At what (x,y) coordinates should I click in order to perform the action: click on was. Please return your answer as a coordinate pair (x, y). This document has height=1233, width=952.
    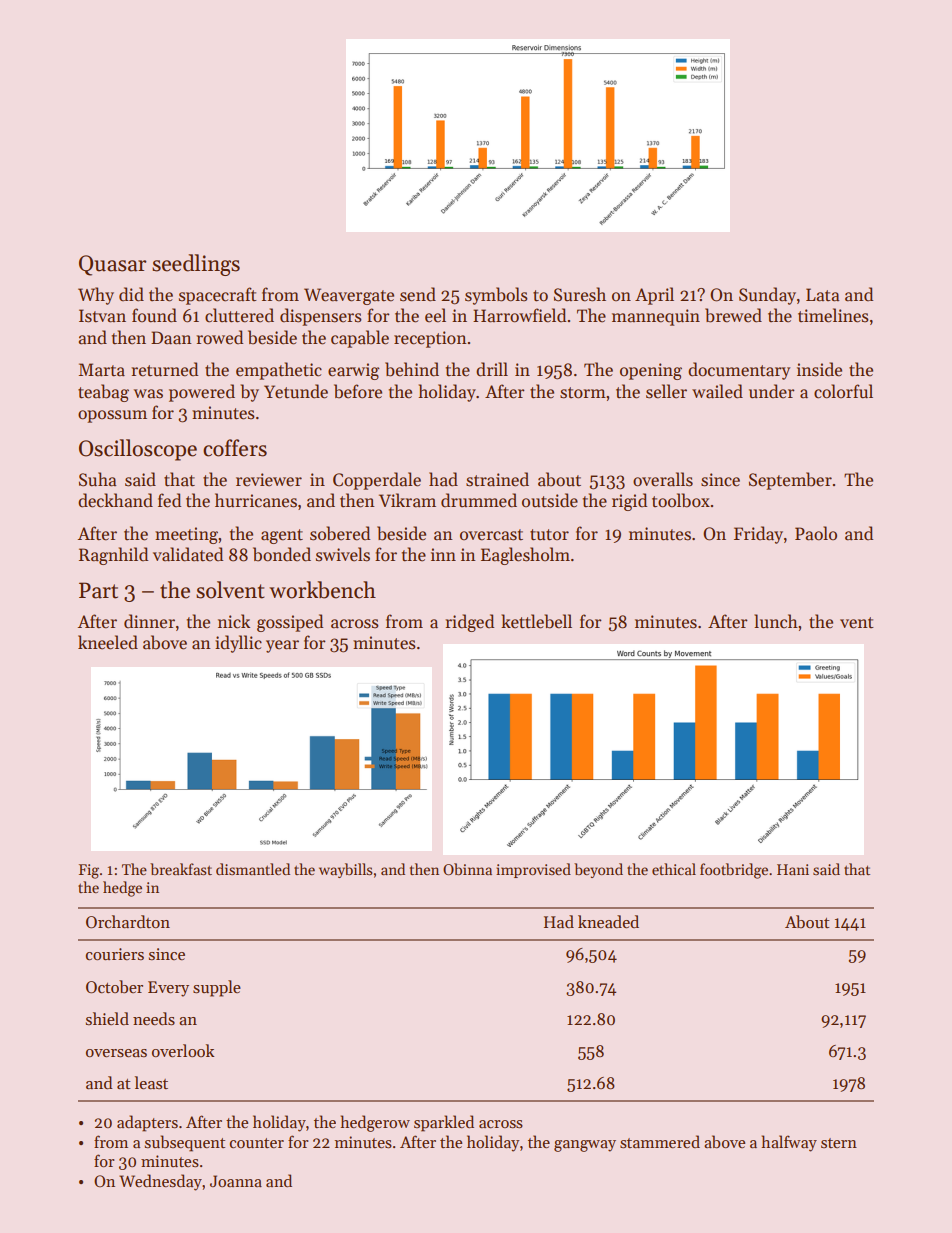
    Looking at the image, I should click on (148, 394).
